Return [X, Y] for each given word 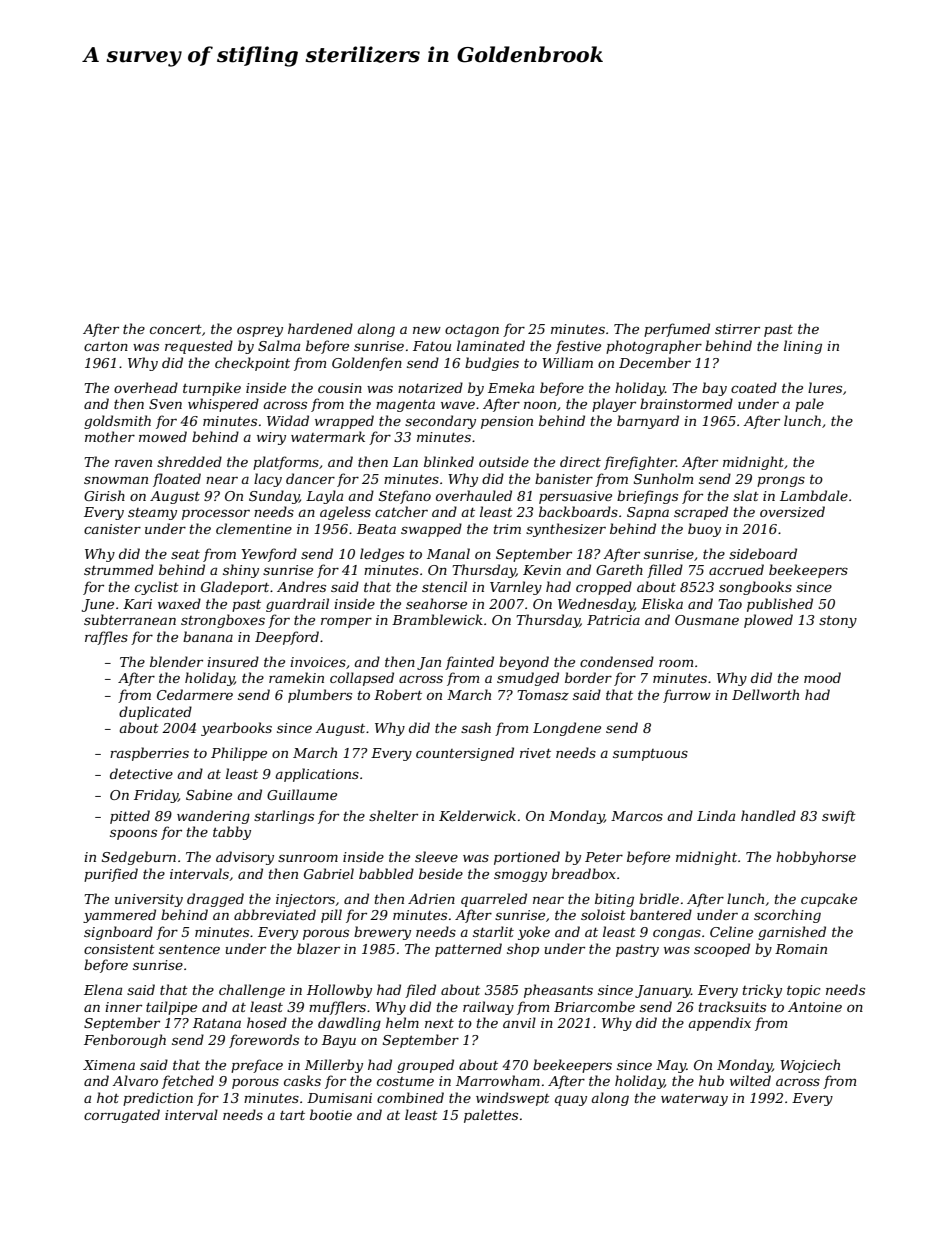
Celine [731, 931]
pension [507, 422]
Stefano [405, 497]
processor [216, 514]
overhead [146, 387]
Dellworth [765, 694]
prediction [158, 1099]
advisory [245, 858]
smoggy [520, 876]
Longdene [567, 729]
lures [825, 387]
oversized [792, 512]
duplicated [155, 713]
